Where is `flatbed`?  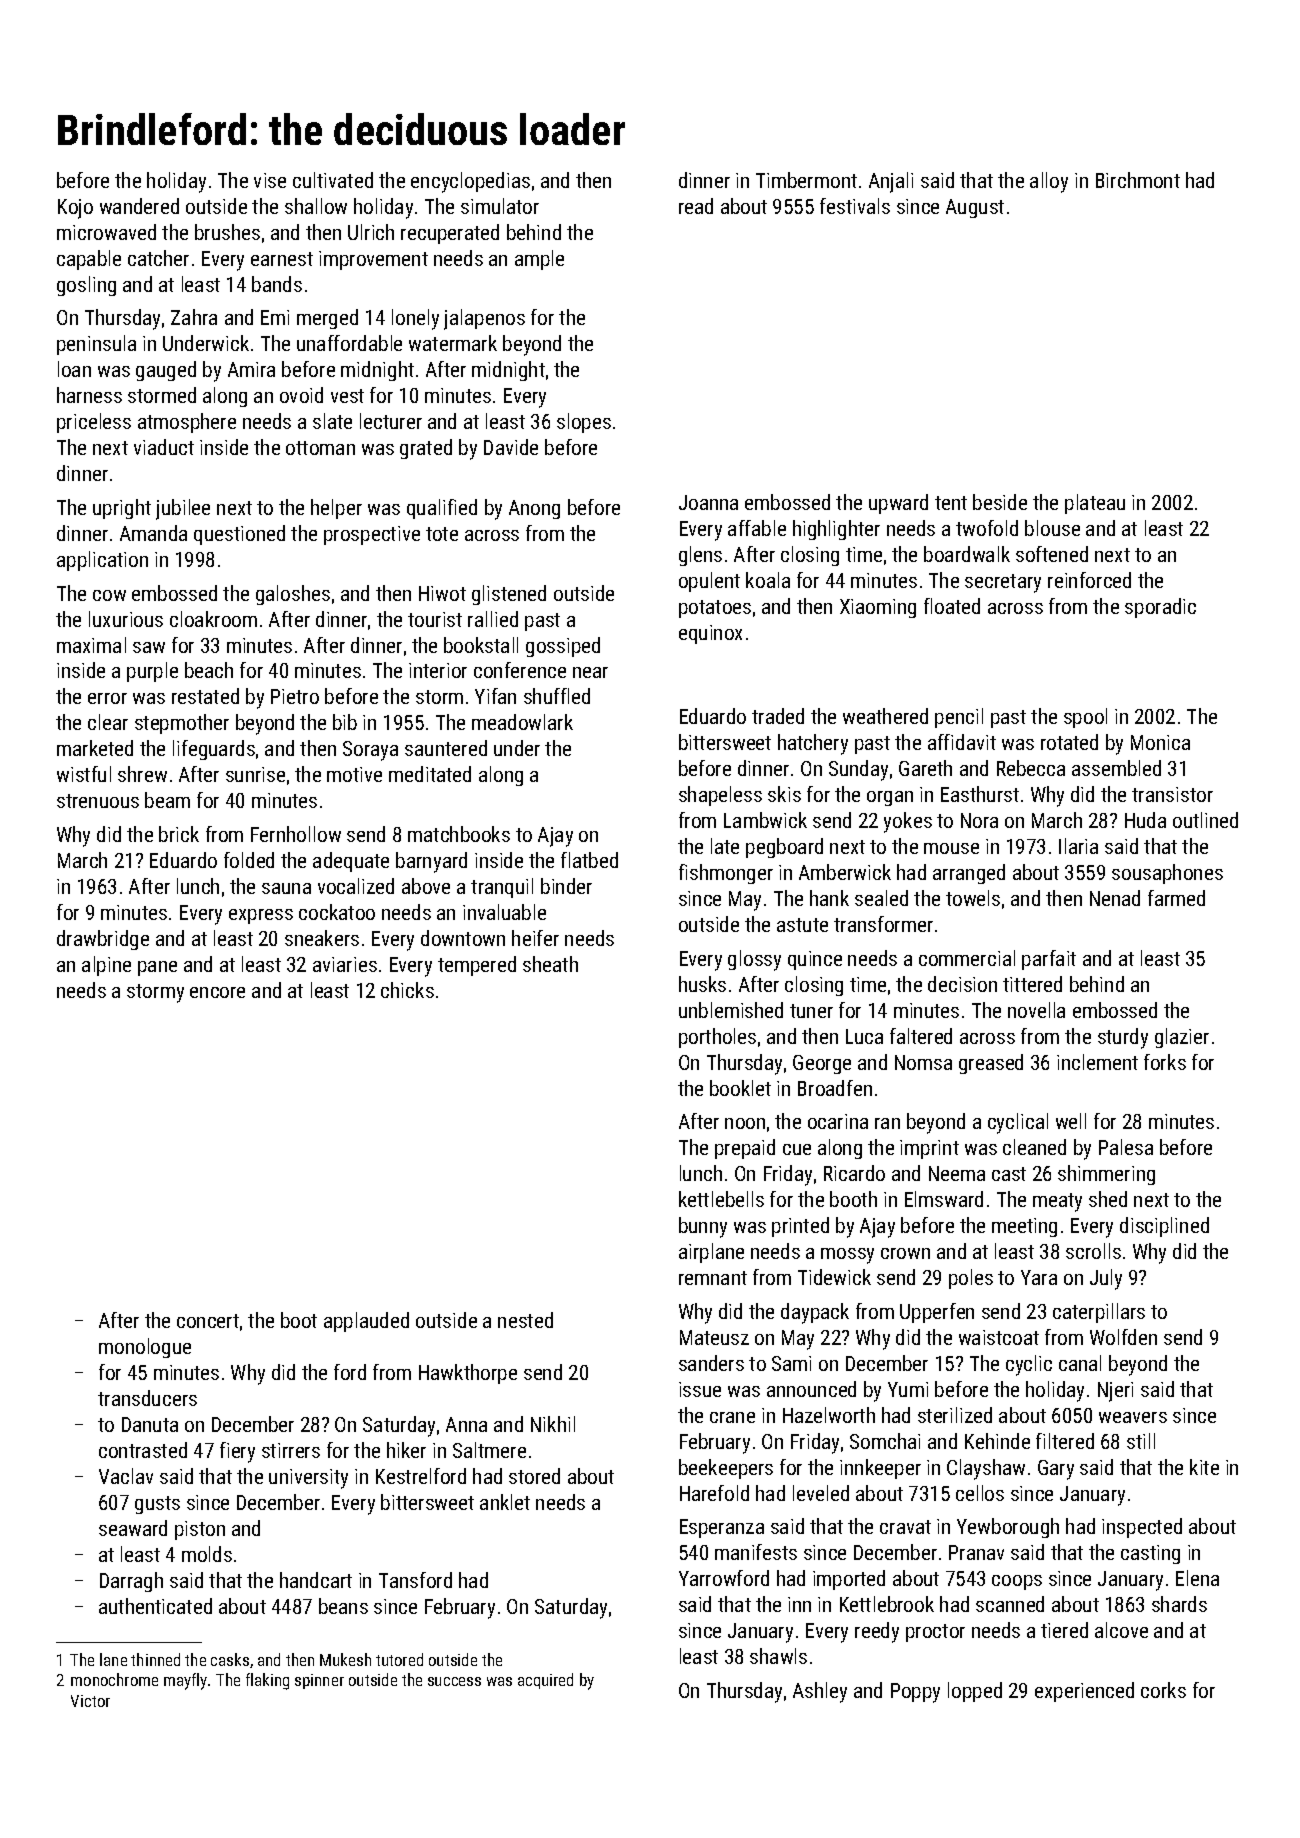
flatbed is located at coordinates (589, 860).
